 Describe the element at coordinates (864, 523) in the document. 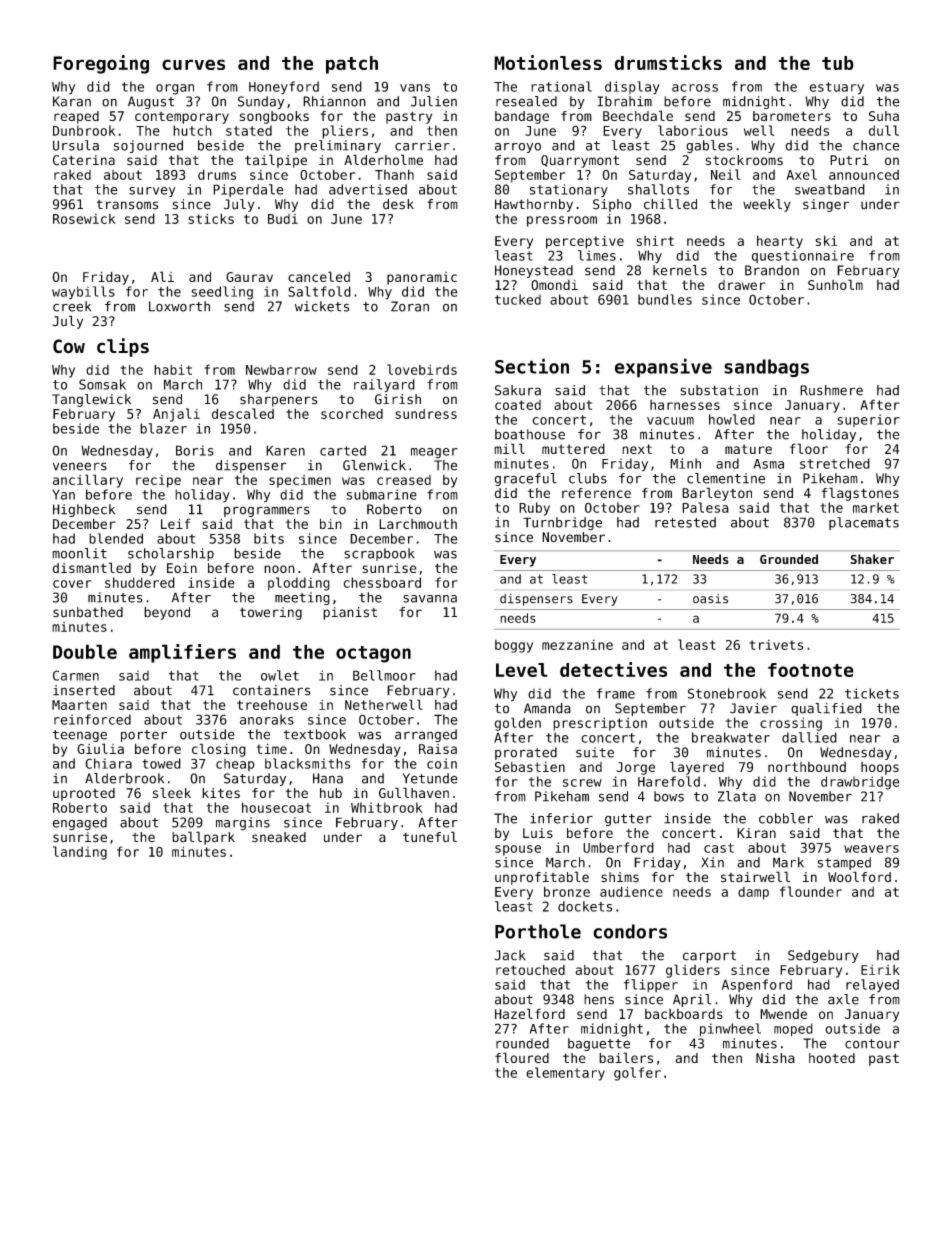

I see `placemats` at that location.
